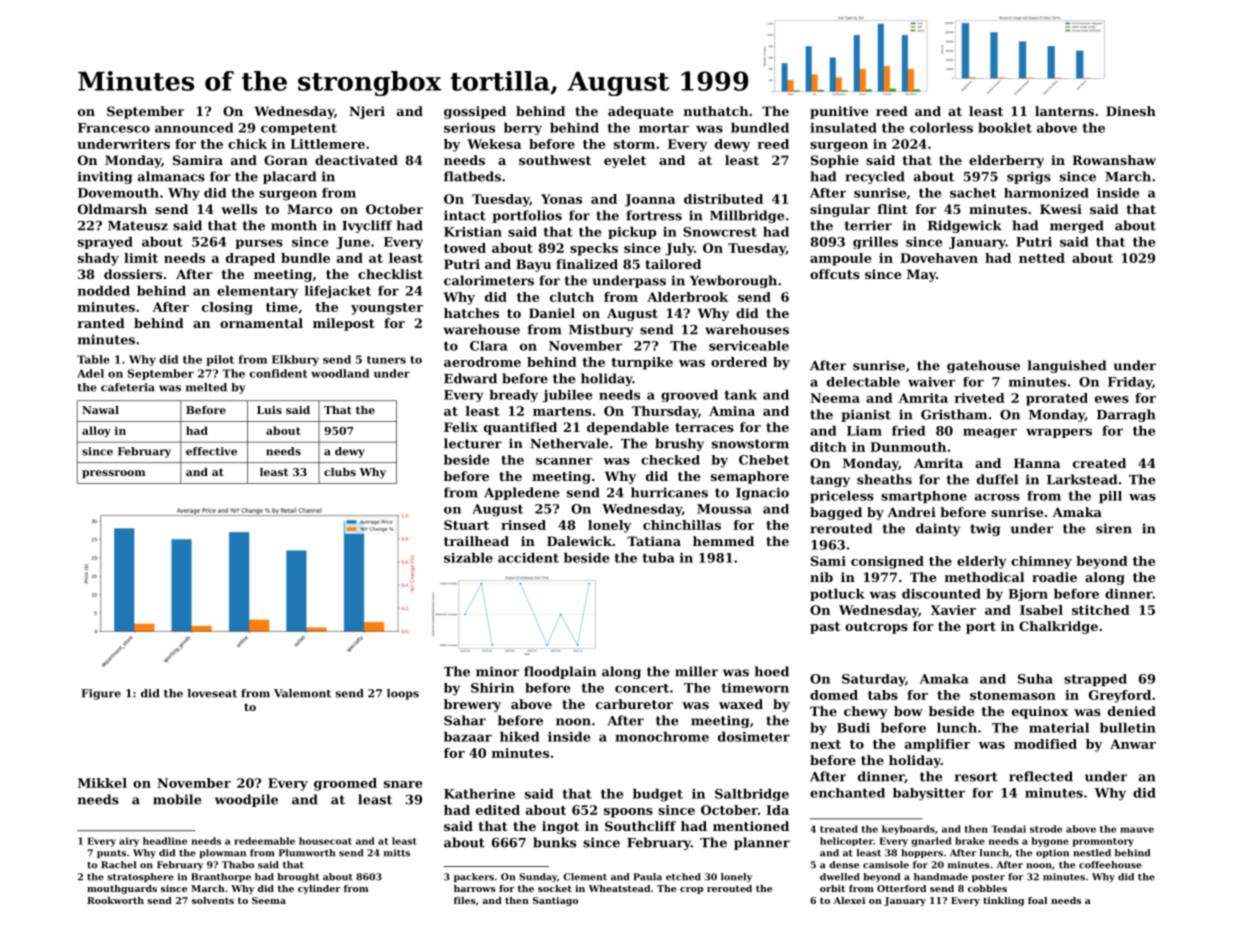  Describe the element at coordinates (269, 900) in the screenshot. I see `Seema` at that location.
